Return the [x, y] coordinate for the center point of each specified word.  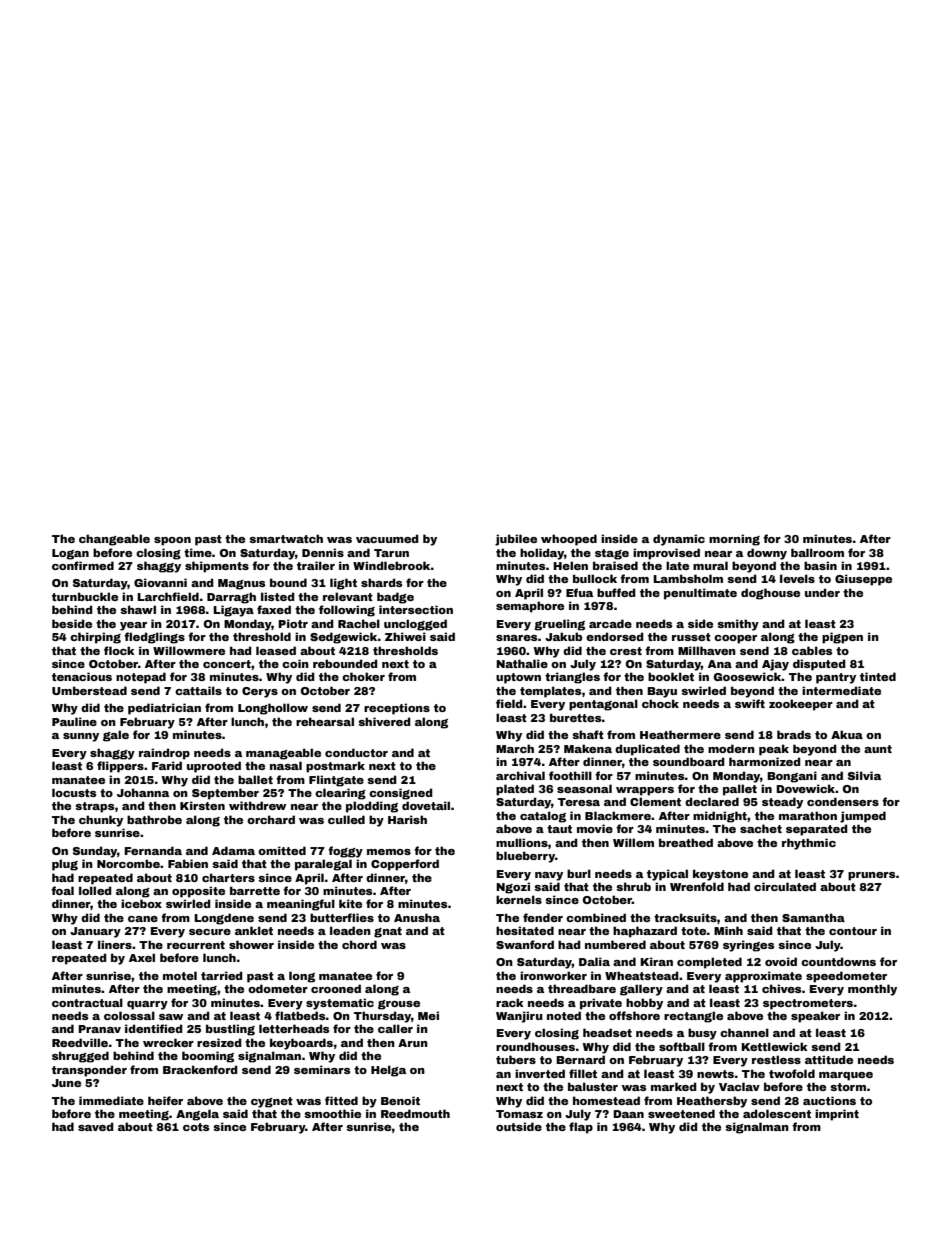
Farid [167, 765]
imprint [837, 1115]
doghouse [770, 594]
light [343, 584]
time [198, 552]
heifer [165, 1100]
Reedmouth [415, 1113]
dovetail [426, 805]
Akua [847, 734]
